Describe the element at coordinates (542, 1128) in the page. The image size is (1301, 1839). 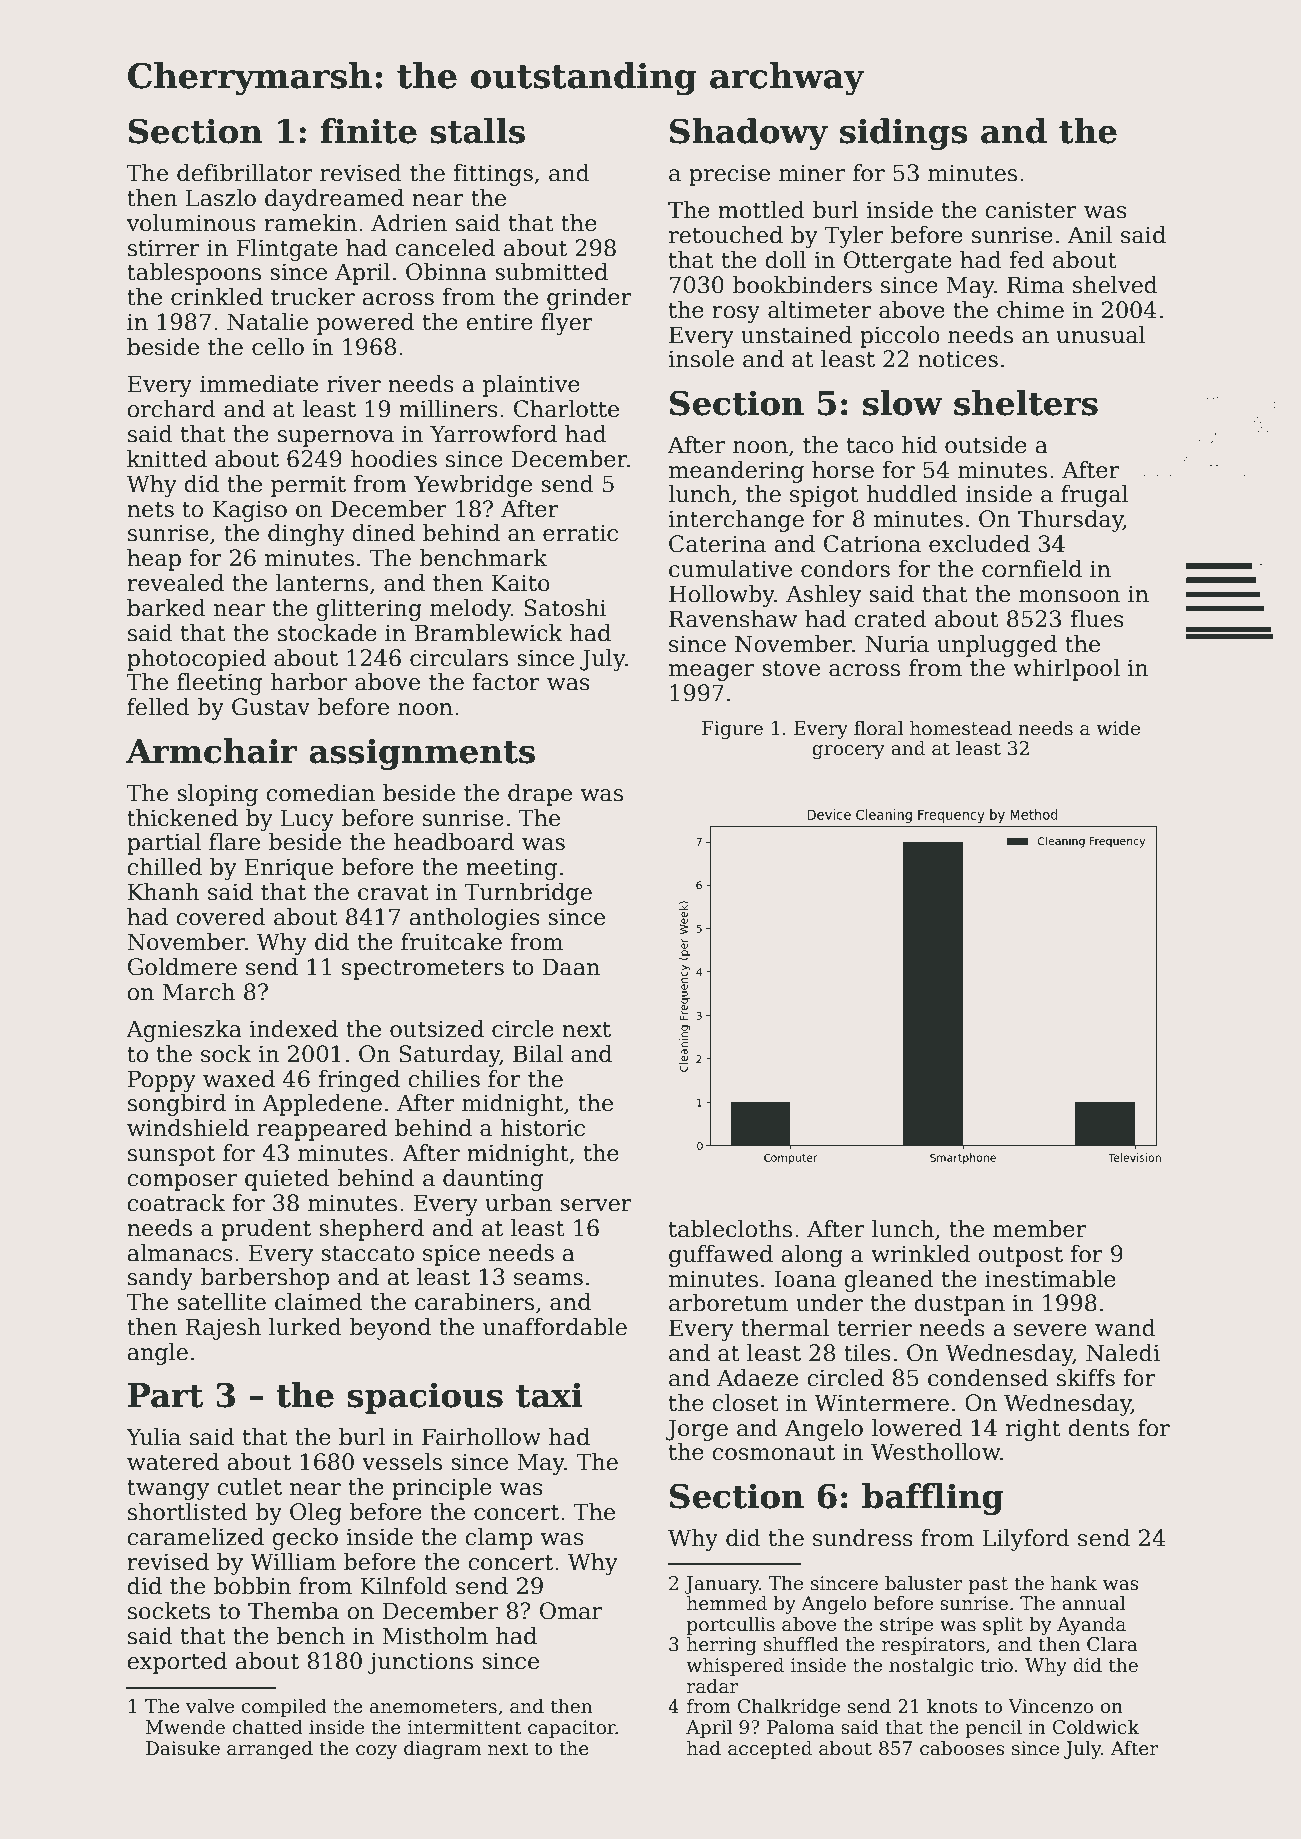
I see `historic` at that location.
